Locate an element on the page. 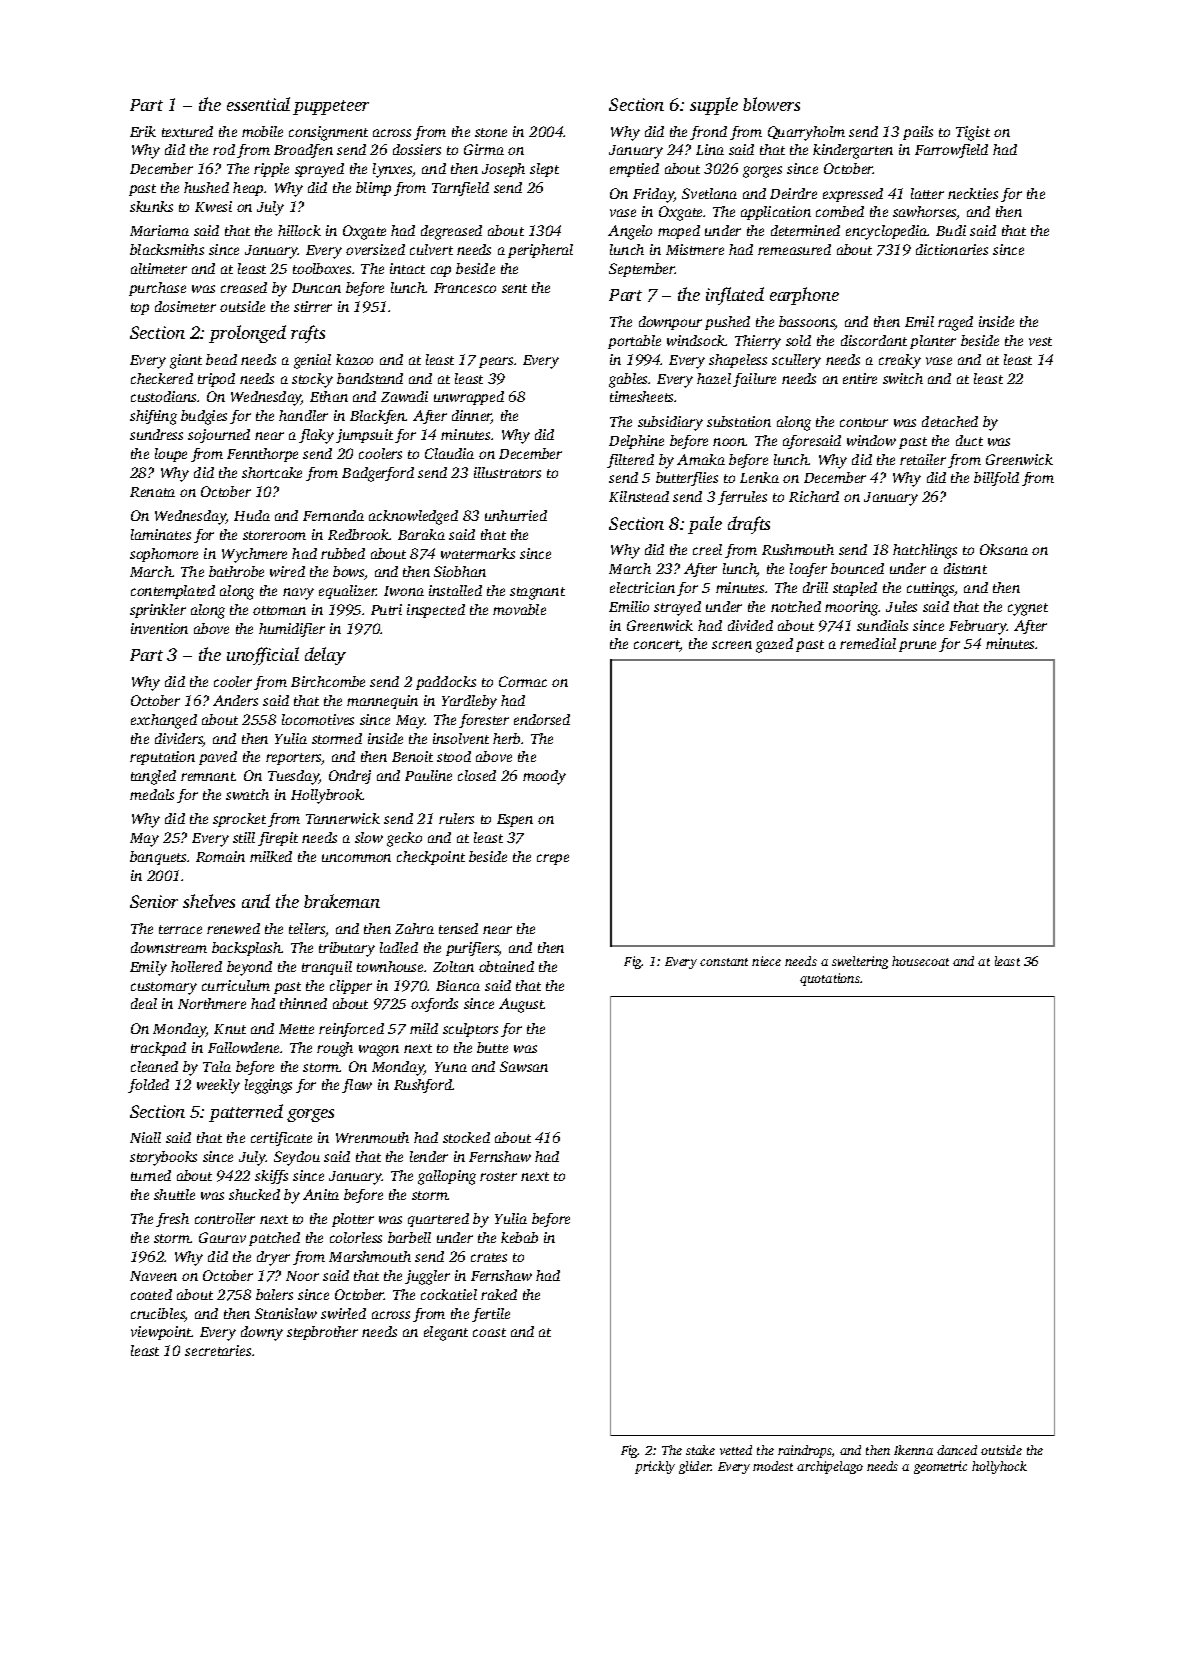 Image resolution: width=1185 pixels, height=1676 pixels. stocked is located at coordinates (466, 1137).
